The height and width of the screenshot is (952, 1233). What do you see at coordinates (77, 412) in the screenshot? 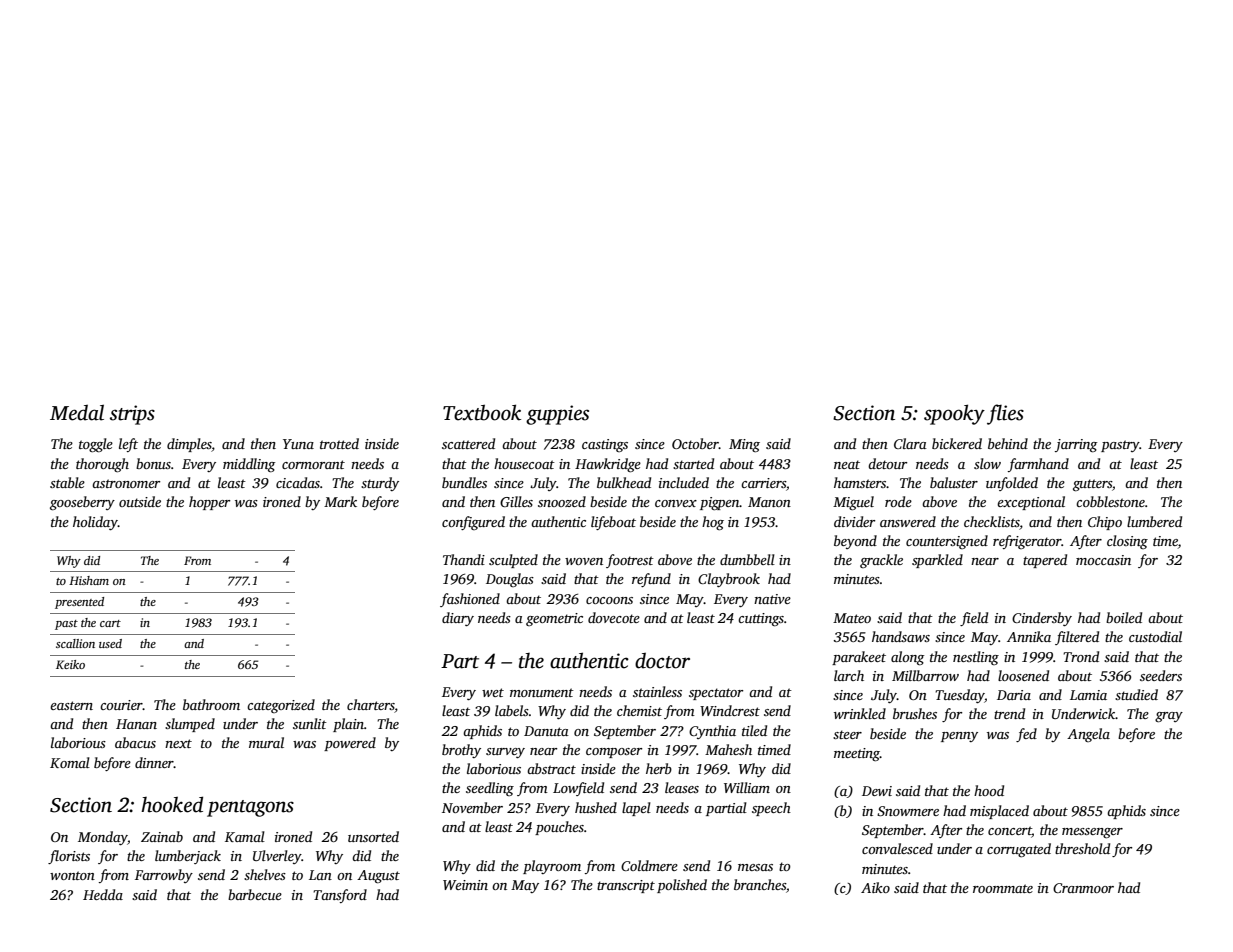
I see `Medal` at bounding box center [77, 412].
